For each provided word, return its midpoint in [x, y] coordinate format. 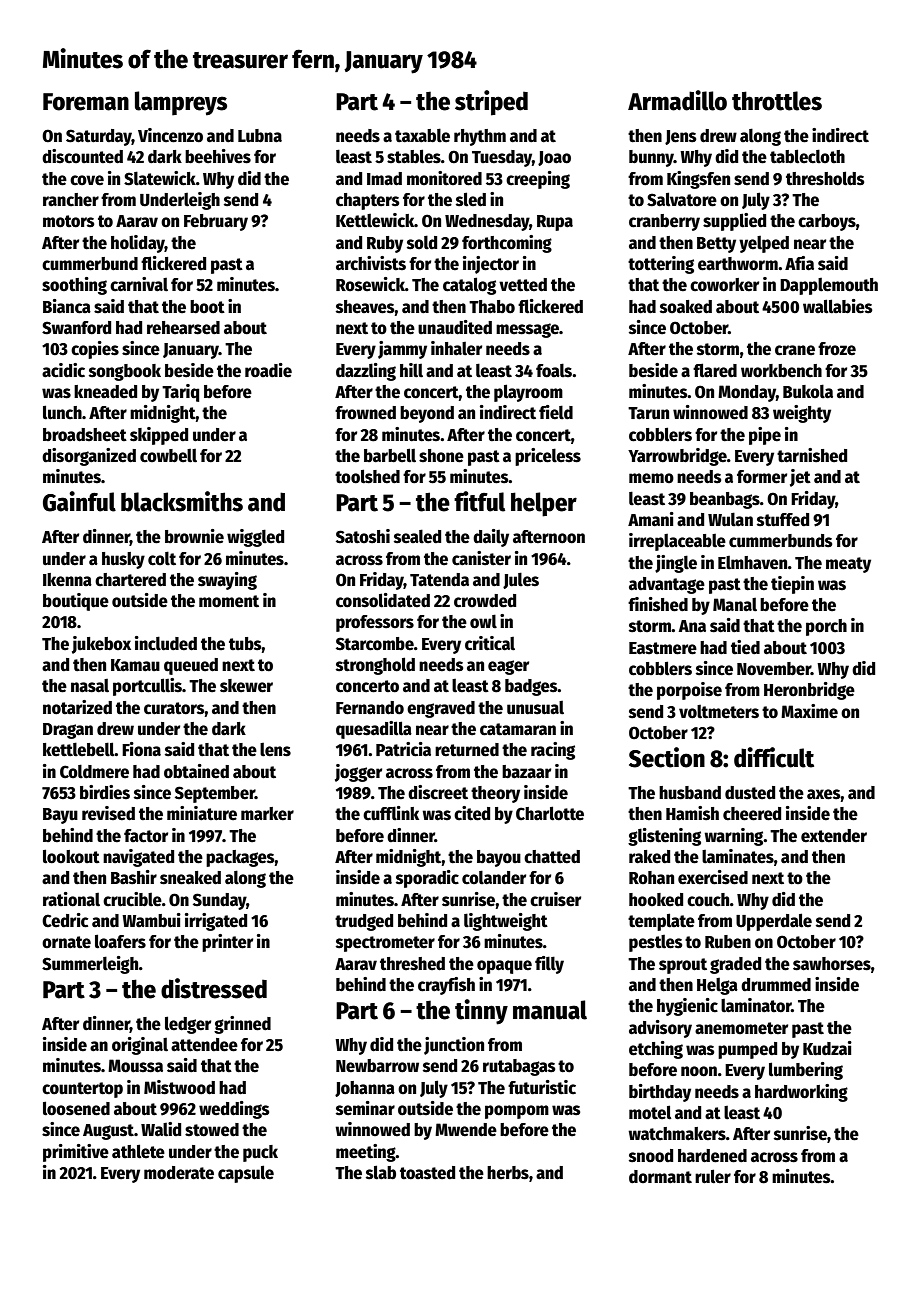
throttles [777, 101]
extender [834, 836]
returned [467, 750]
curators [174, 708]
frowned [365, 413]
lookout [71, 856]
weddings [234, 1110]
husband [690, 793]
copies [95, 350]
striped [491, 103]
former [762, 477]
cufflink [391, 813]
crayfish [446, 986]
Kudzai [827, 1048]
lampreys [181, 103]
